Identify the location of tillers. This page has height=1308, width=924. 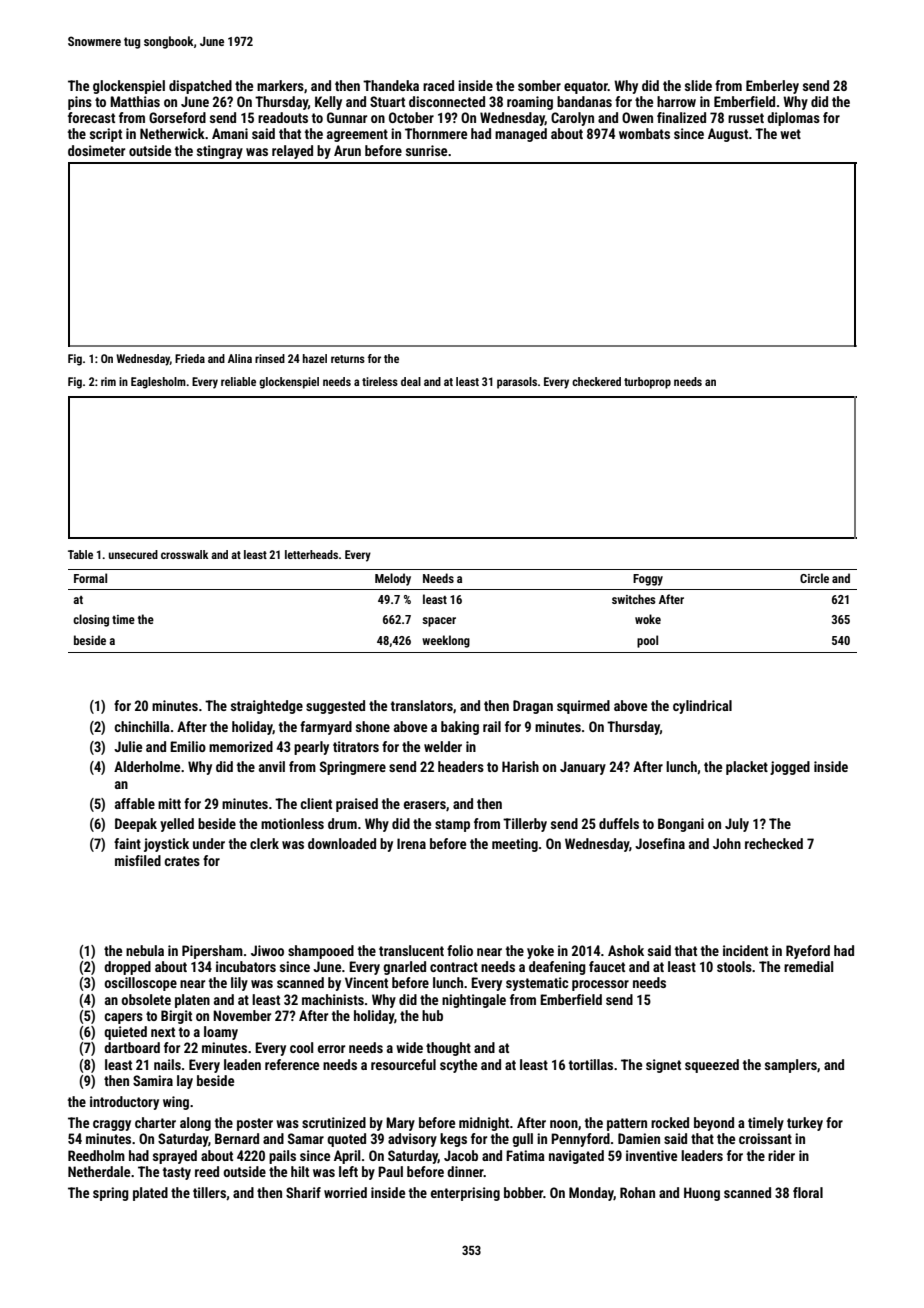
(209, 1192).
